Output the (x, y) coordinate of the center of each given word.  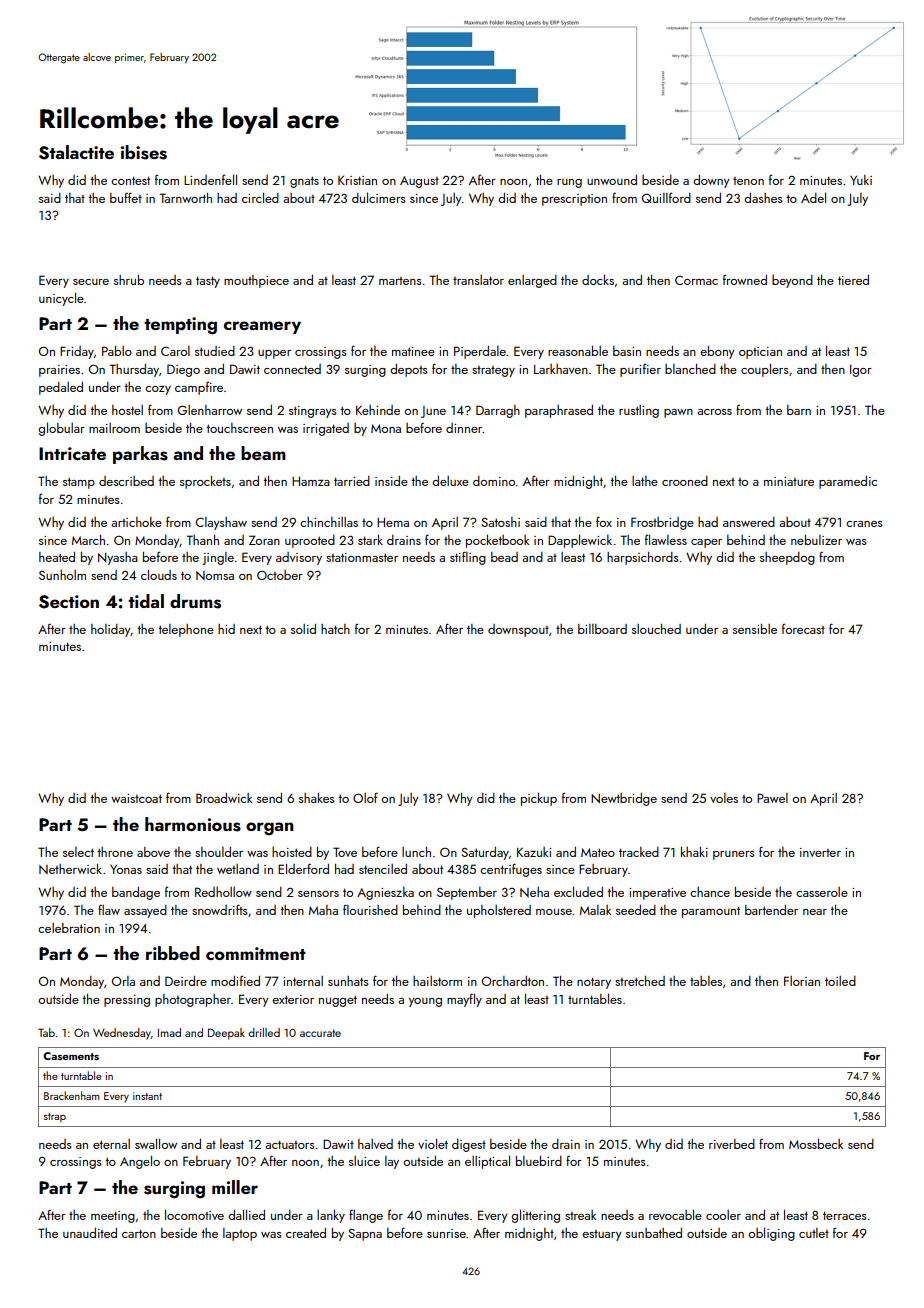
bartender (771, 910)
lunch (416, 851)
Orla (123, 981)
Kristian (357, 180)
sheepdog (787, 558)
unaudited (90, 1233)
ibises (144, 152)
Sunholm (62, 575)
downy (711, 181)
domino (494, 481)
